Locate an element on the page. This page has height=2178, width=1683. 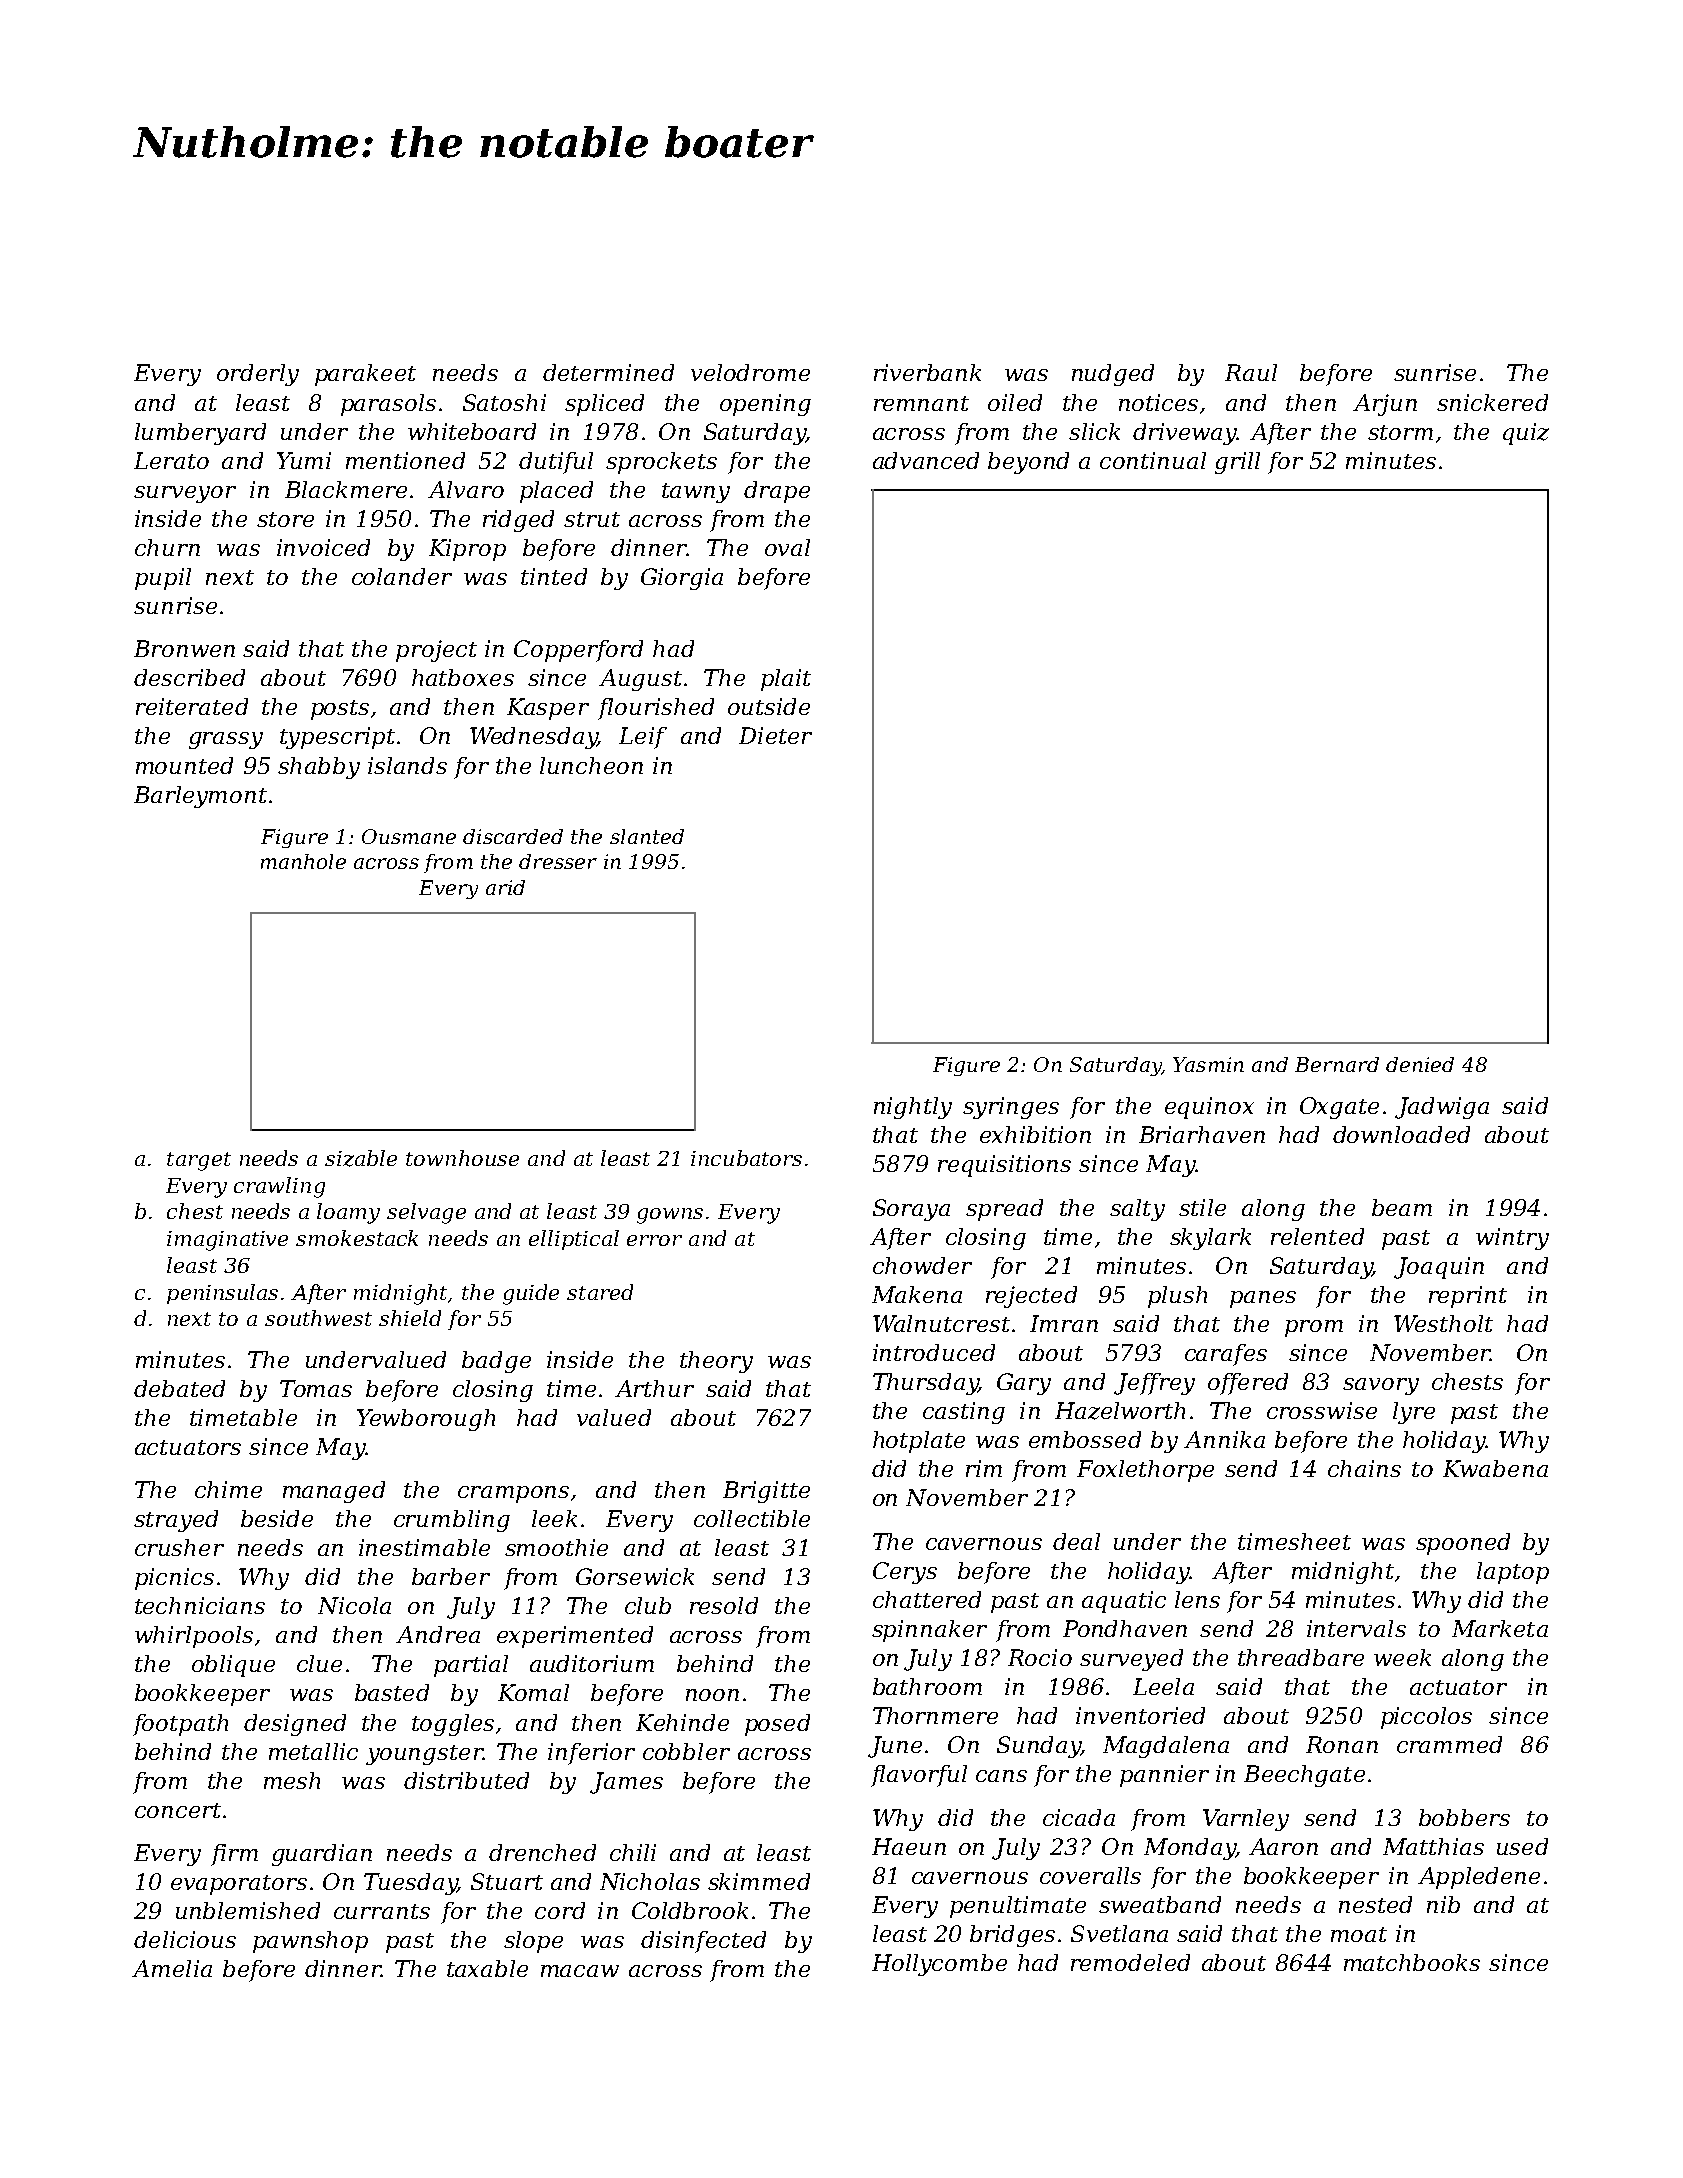
bridges is located at coordinates (1012, 1936).
